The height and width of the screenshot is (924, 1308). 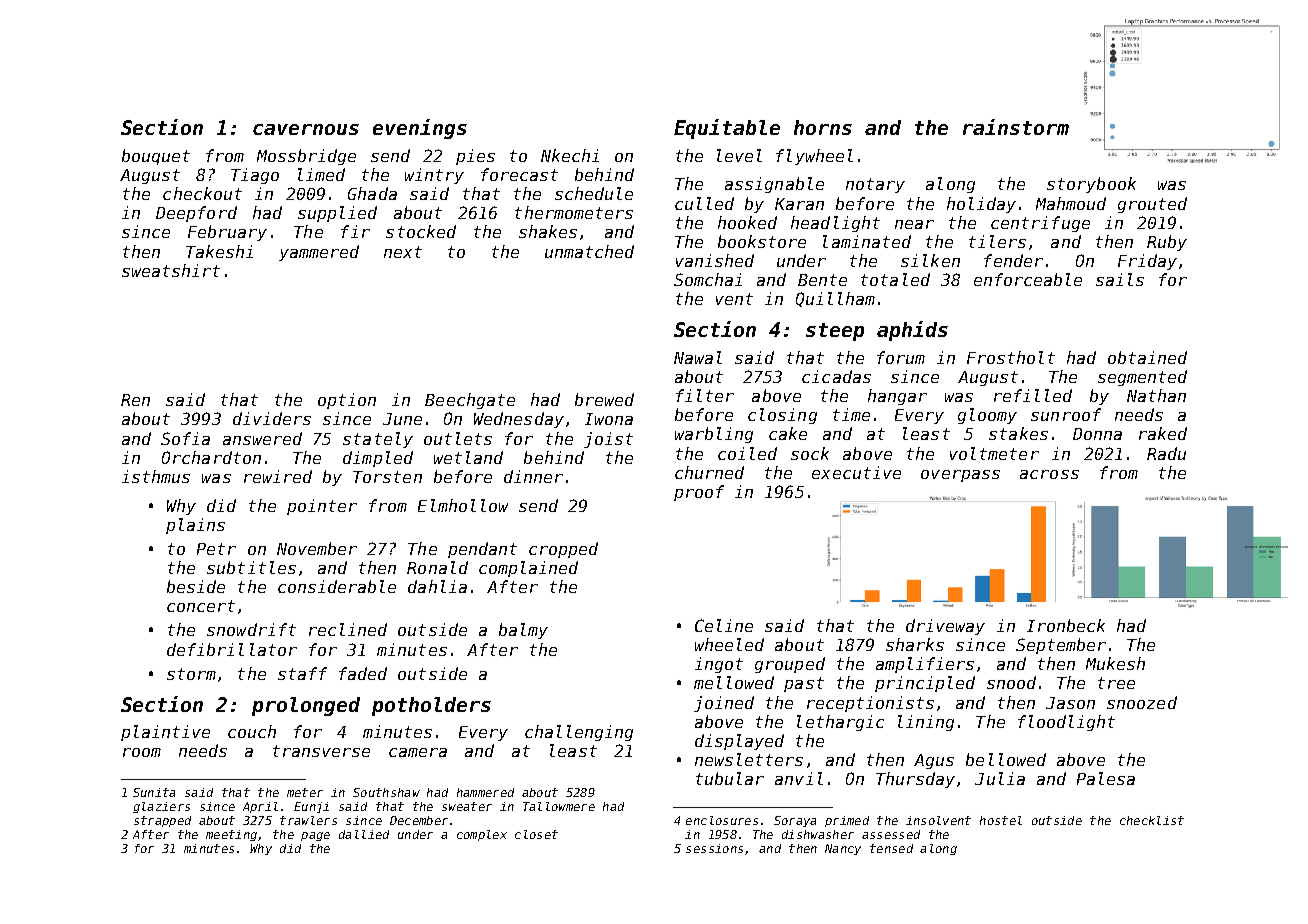 I want to click on Ironbeck, so click(x=1066, y=625).
